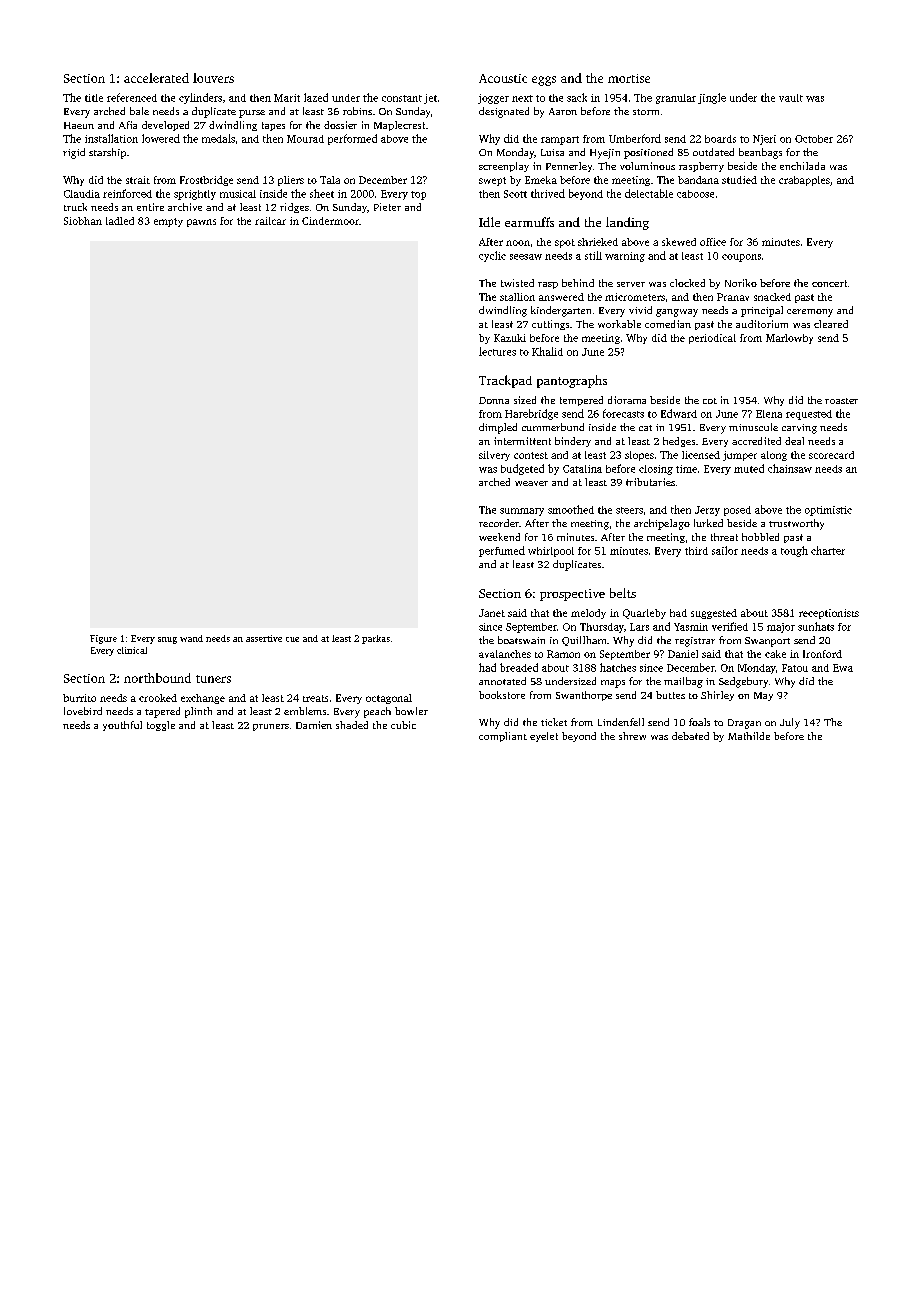  I want to click on pruners, so click(271, 727).
